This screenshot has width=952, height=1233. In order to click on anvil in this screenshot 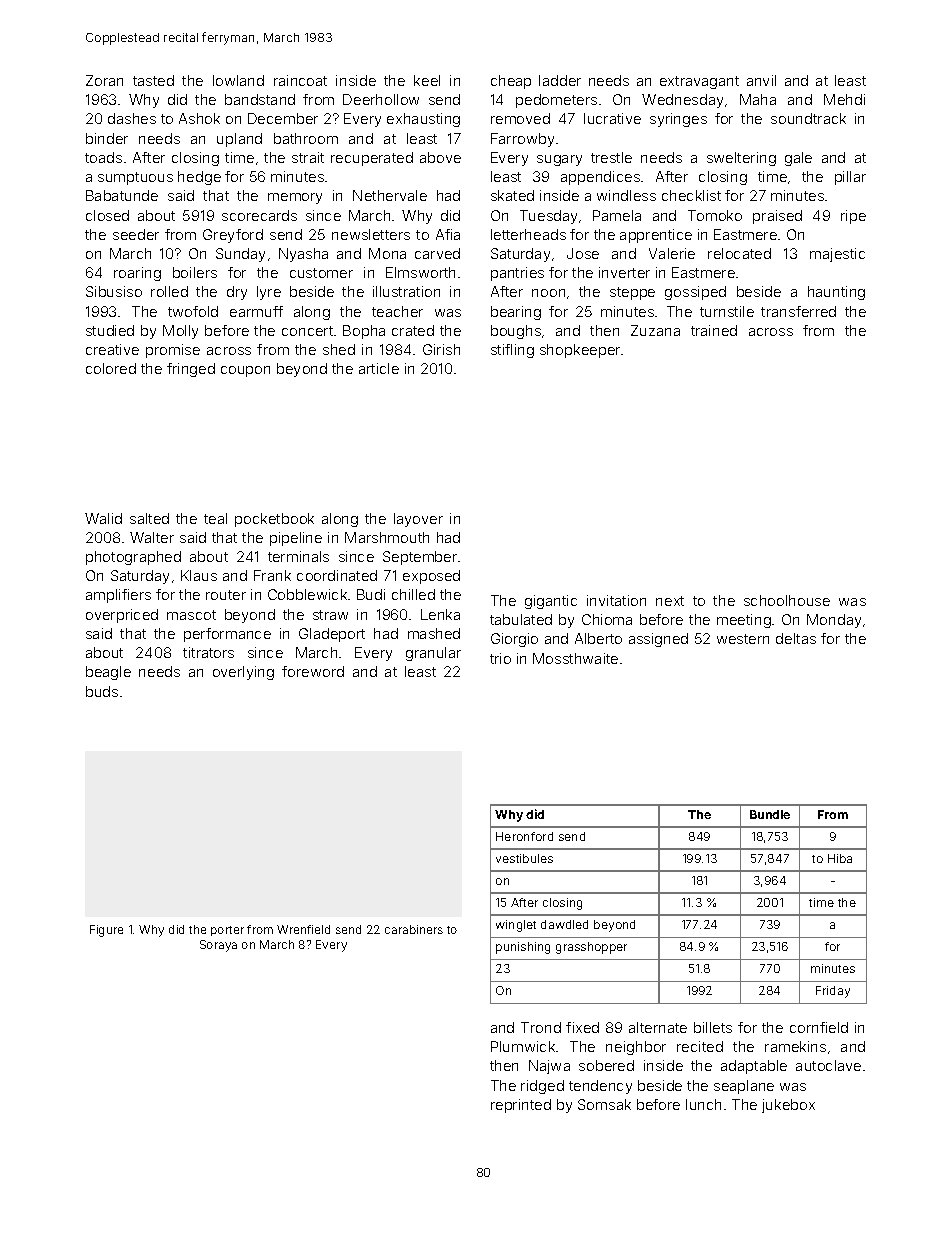, I will do `click(761, 80)`.
